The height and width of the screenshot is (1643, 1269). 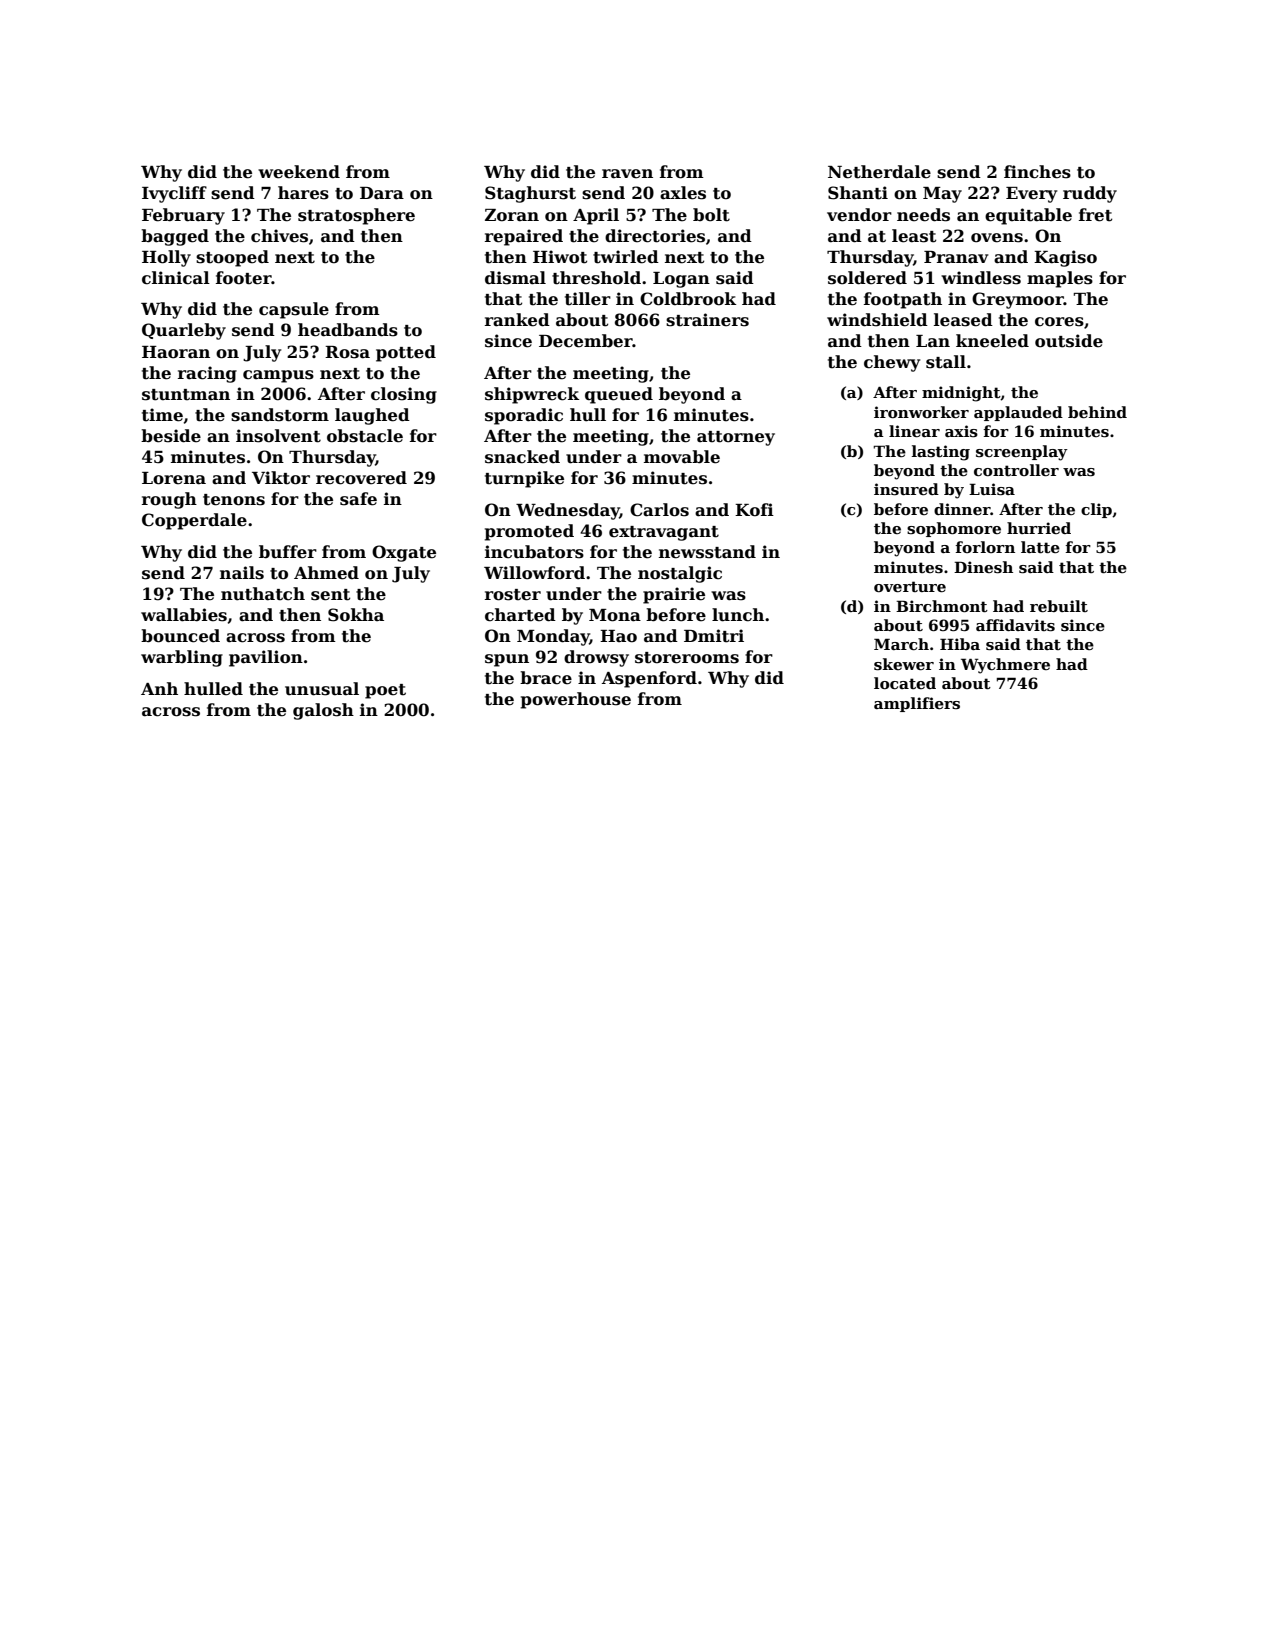 I want to click on queued, so click(x=619, y=395).
